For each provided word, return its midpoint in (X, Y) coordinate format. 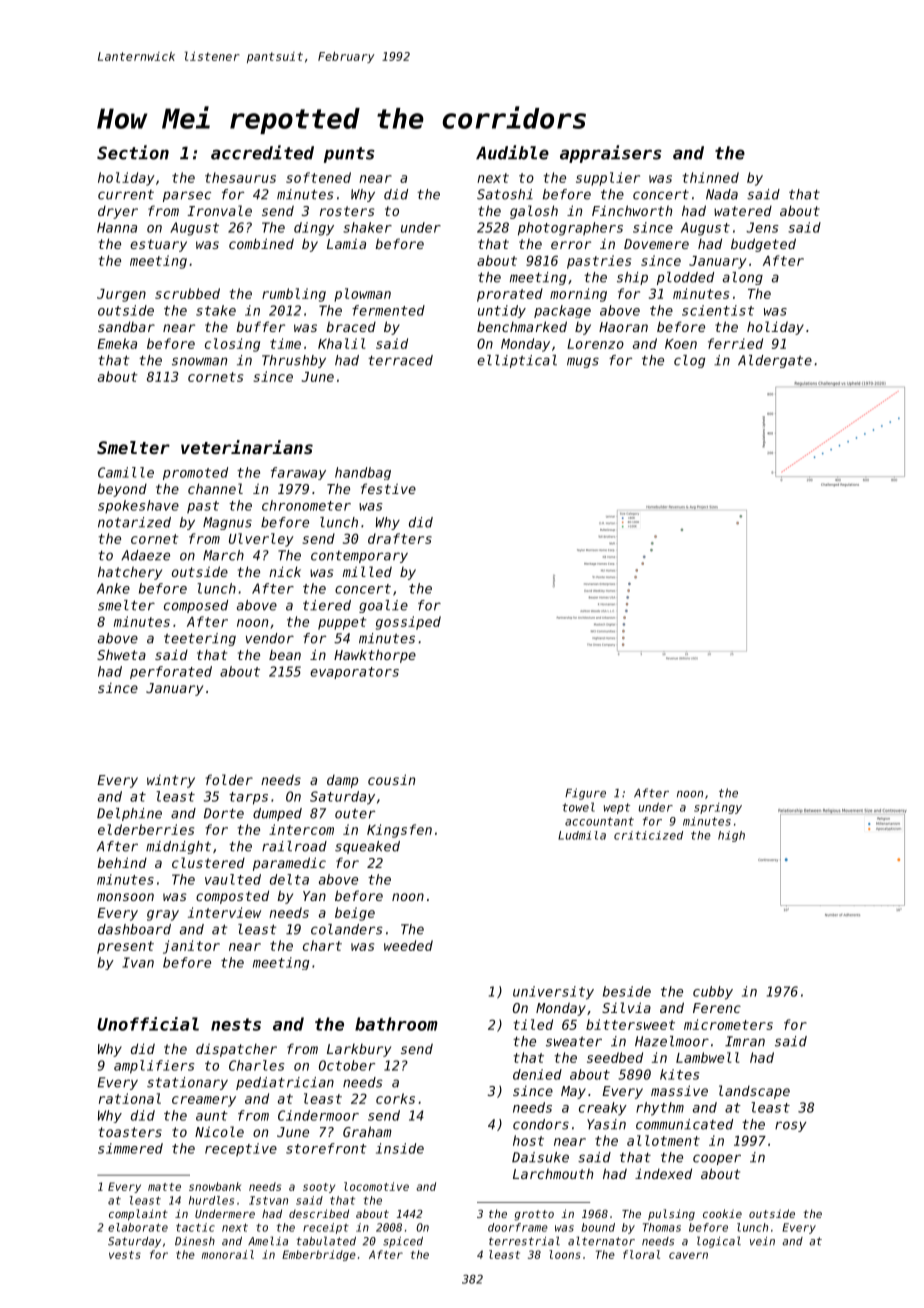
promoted (195, 473)
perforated (171, 672)
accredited (262, 152)
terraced (400, 360)
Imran (745, 1041)
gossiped (408, 623)
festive (388, 488)
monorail (228, 1254)
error (571, 245)
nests (236, 1024)
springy (718, 808)
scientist (718, 310)
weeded (408, 945)
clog (689, 361)
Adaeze (145, 555)
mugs (583, 362)
